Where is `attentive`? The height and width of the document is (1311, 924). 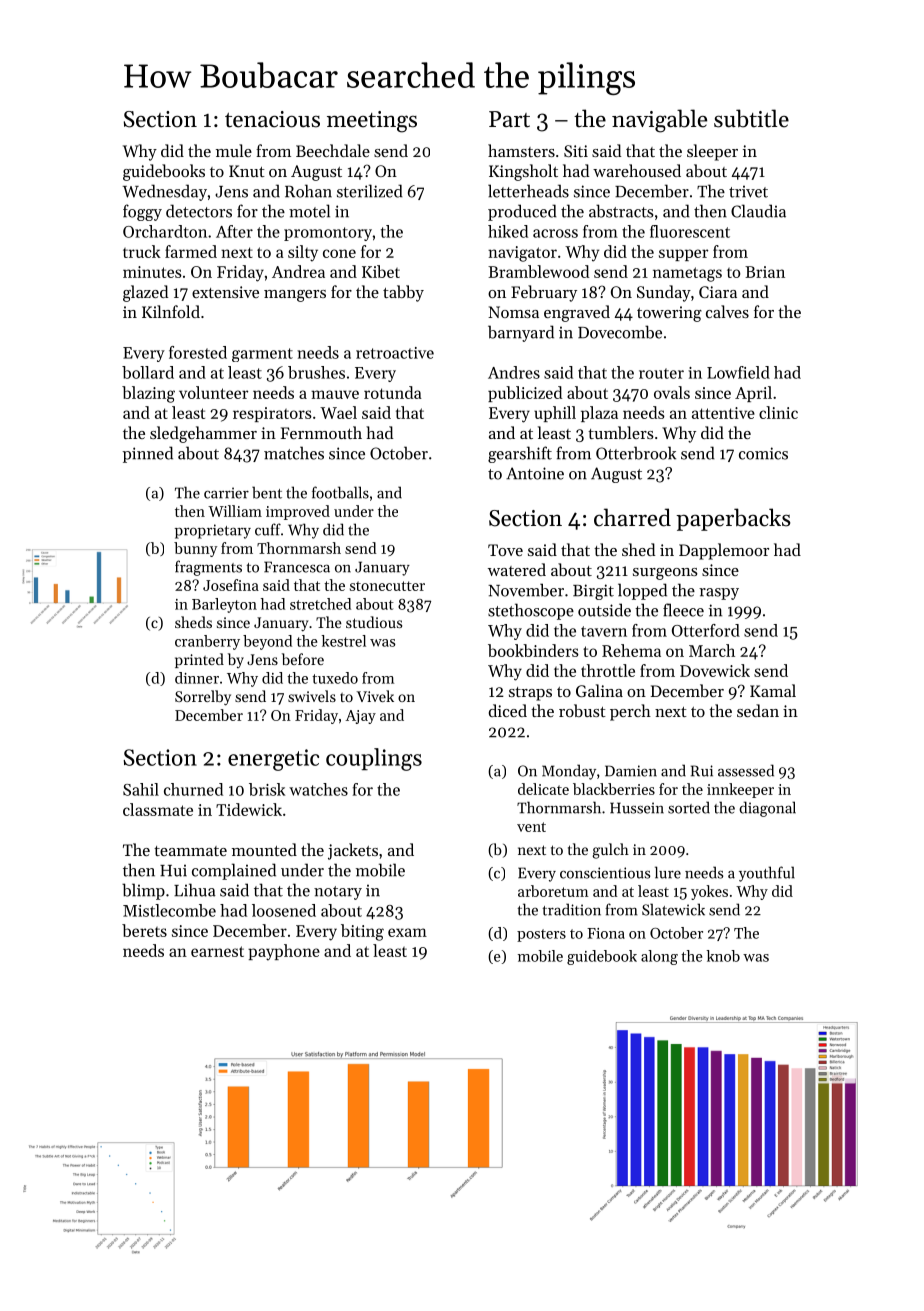 attentive is located at coordinates (723, 413).
